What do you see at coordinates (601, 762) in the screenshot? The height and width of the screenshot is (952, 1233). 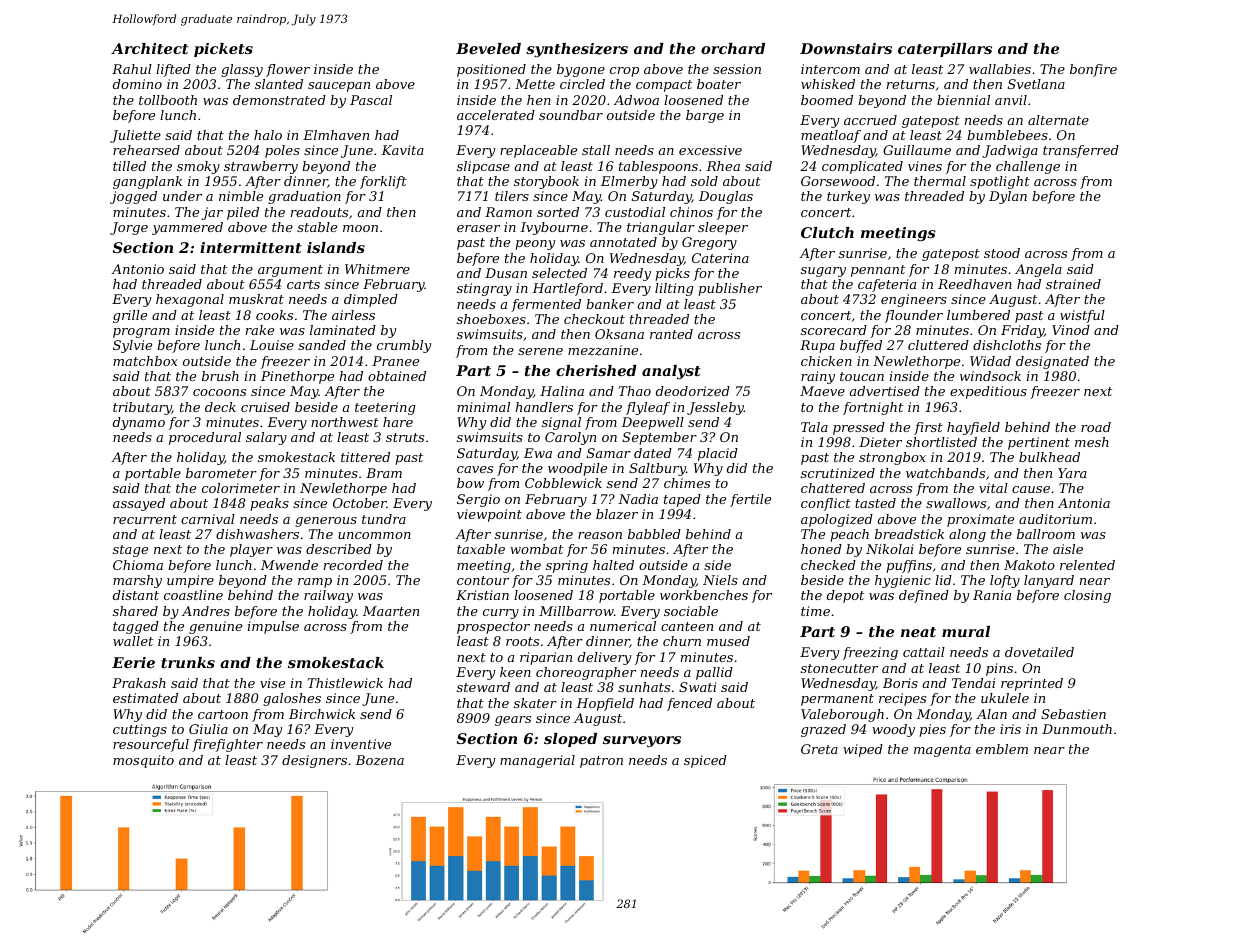 I see `patron` at bounding box center [601, 762].
